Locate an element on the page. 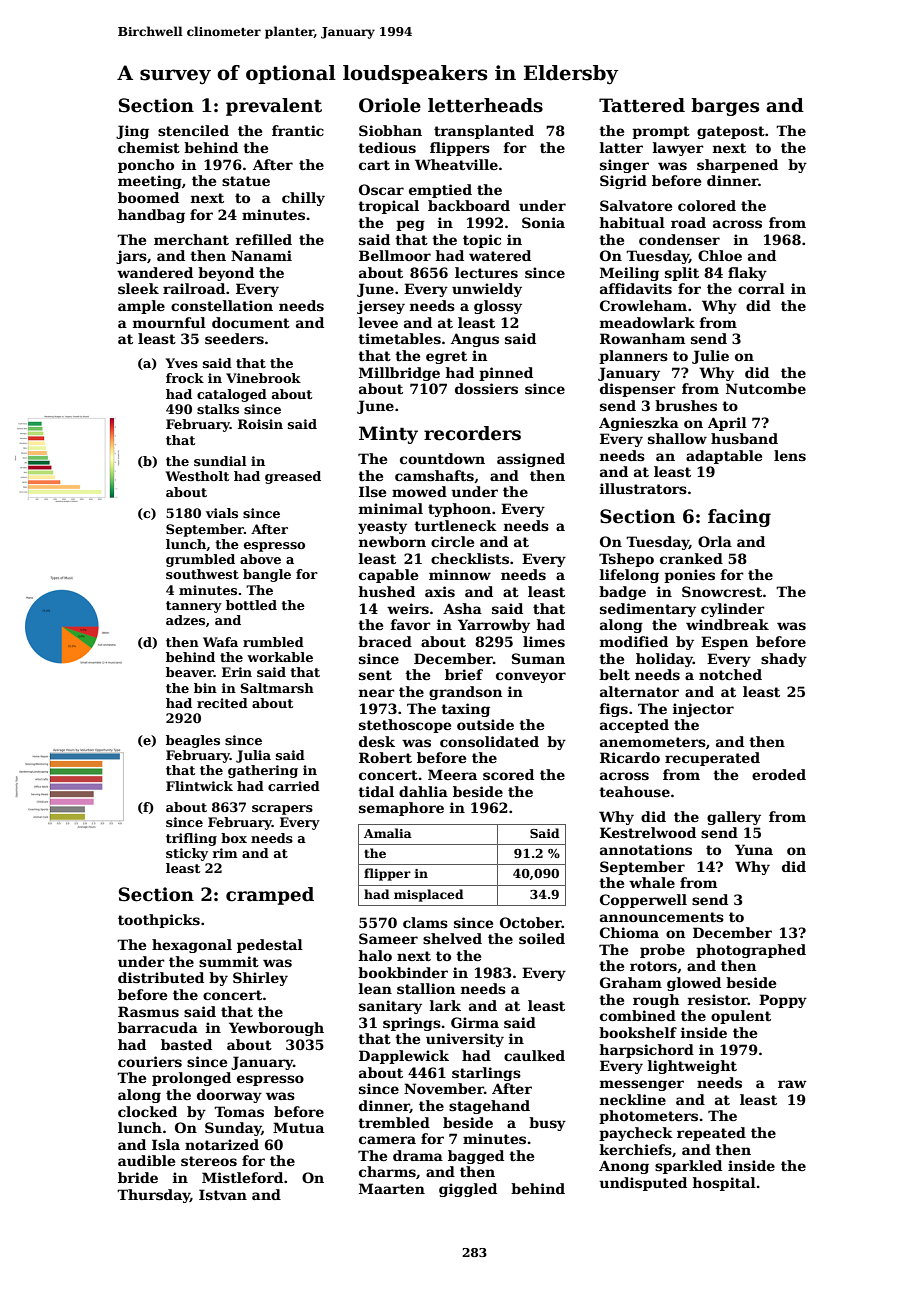 The height and width of the image is (1308, 924). clams is located at coordinates (425, 922).
